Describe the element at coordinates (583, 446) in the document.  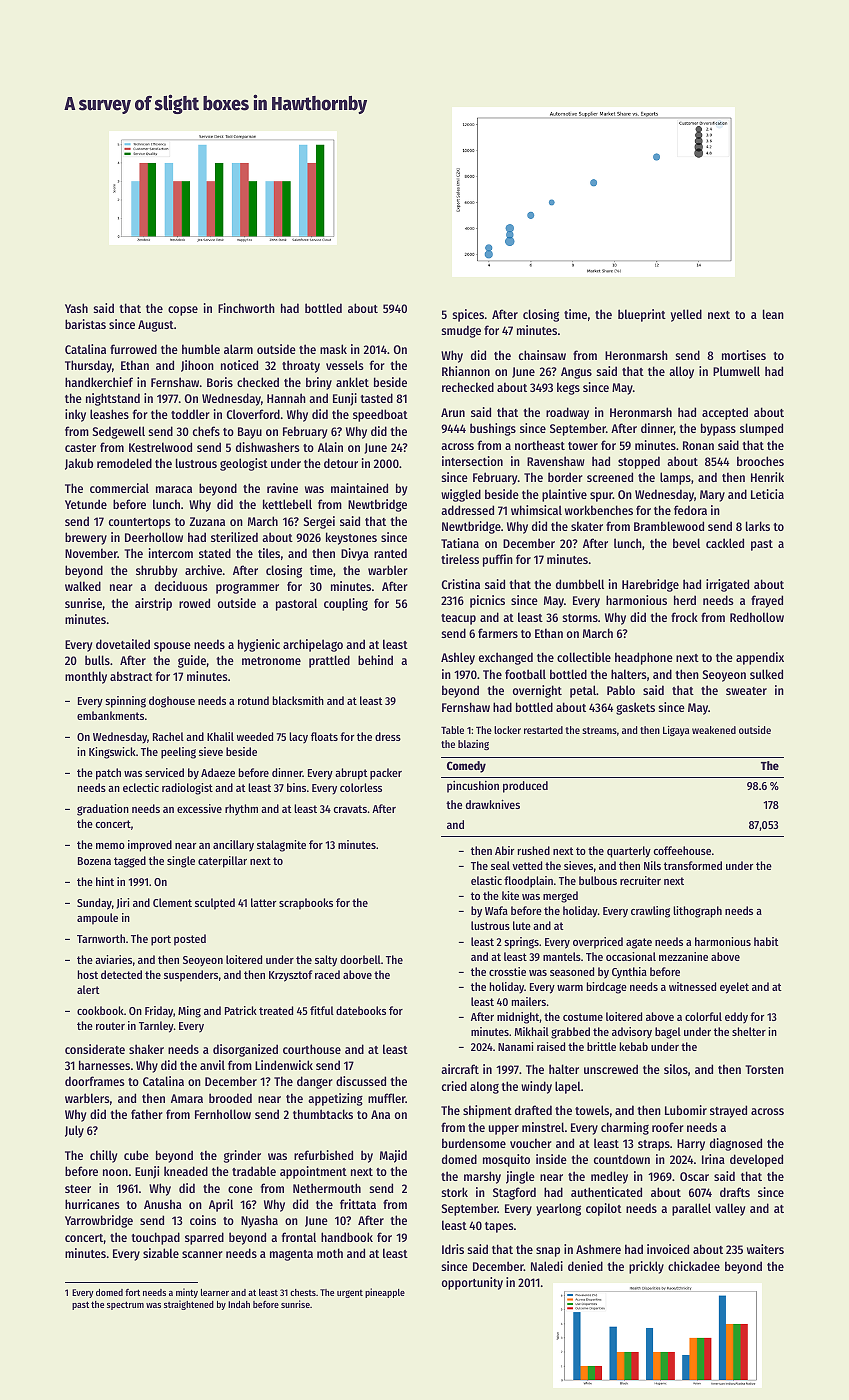
I see `tower` at that location.
